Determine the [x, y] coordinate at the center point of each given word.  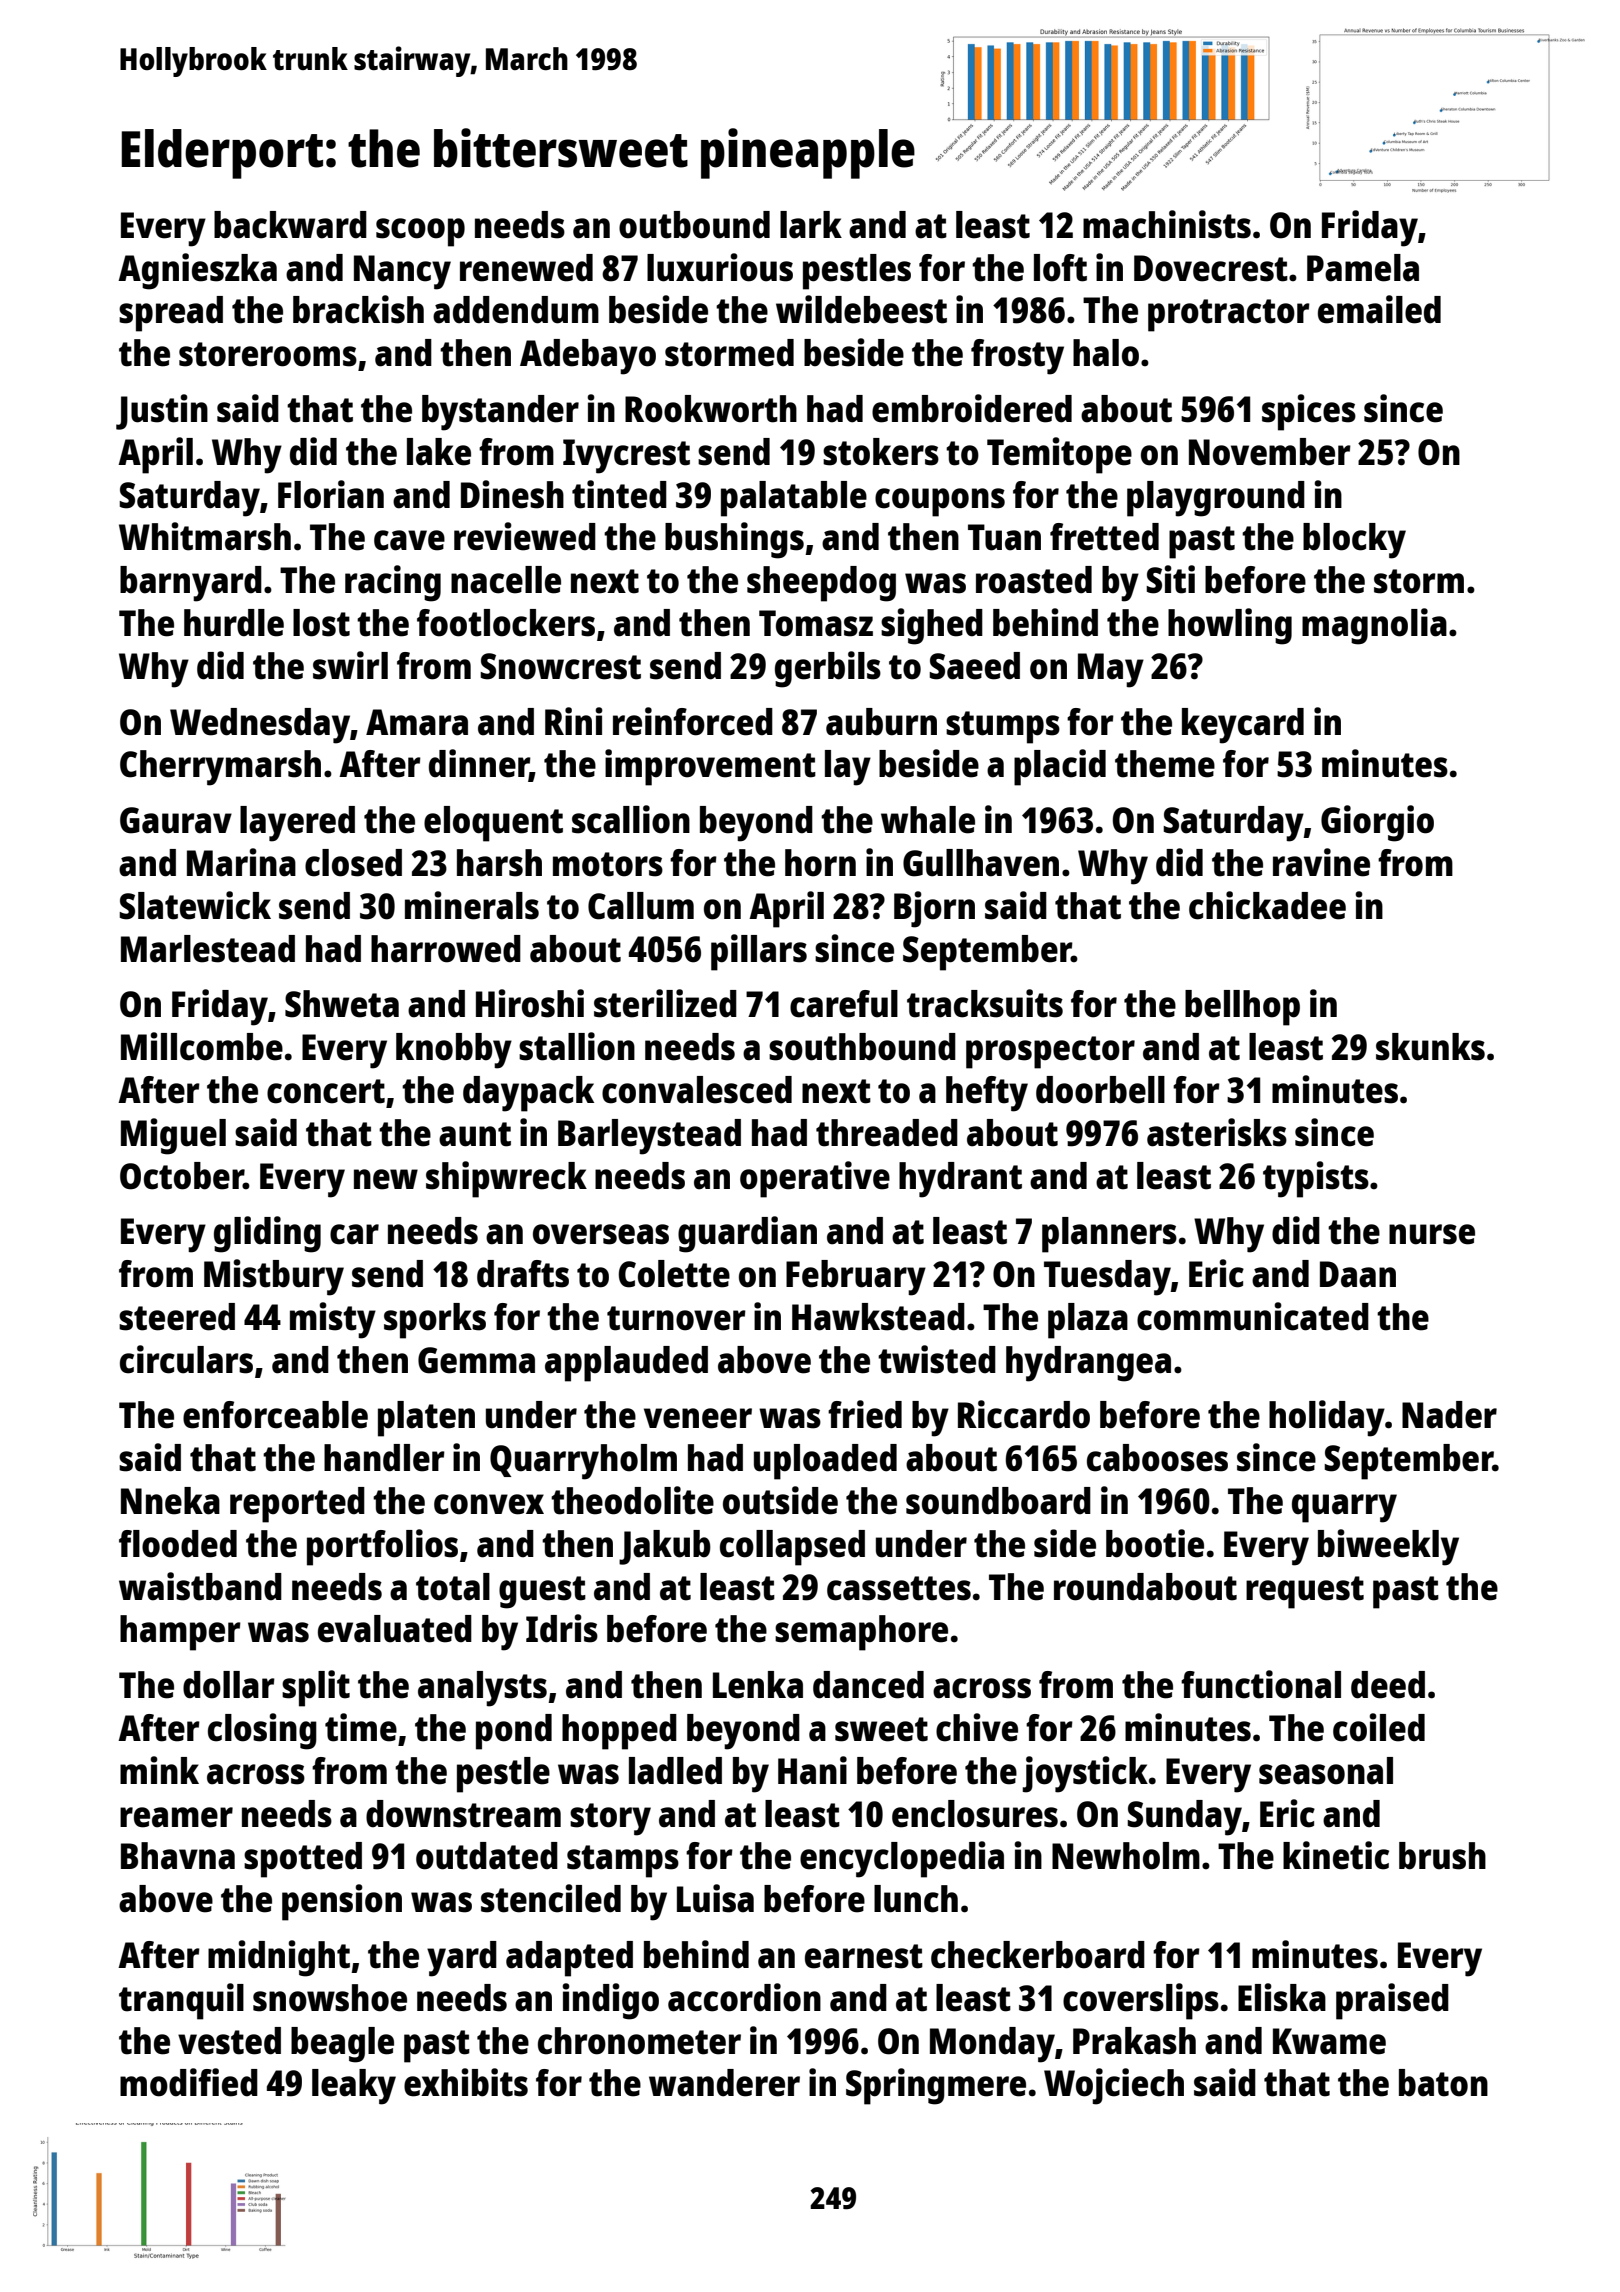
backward [290, 225]
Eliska [1282, 1997]
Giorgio [1377, 823]
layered [297, 824]
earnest [864, 1956]
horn [820, 863]
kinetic [1336, 1855]
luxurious [720, 267]
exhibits [466, 2082]
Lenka [758, 1685]
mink [159, 1770]
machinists [1167, 224]
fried [865, 1414]
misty [333, 1320]
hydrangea [1088, 1364]
